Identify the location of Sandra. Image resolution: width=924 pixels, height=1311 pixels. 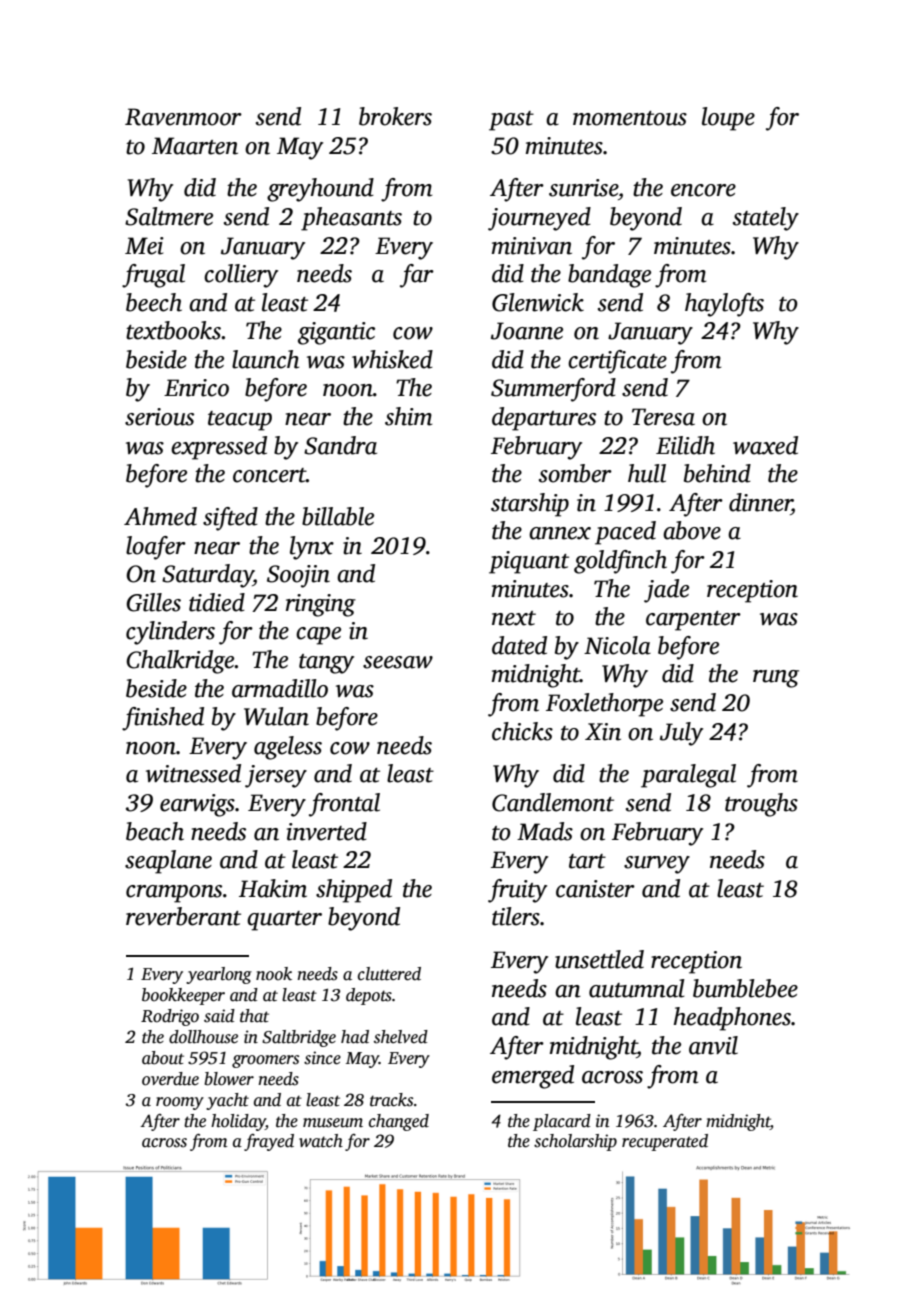
(340, 445).
